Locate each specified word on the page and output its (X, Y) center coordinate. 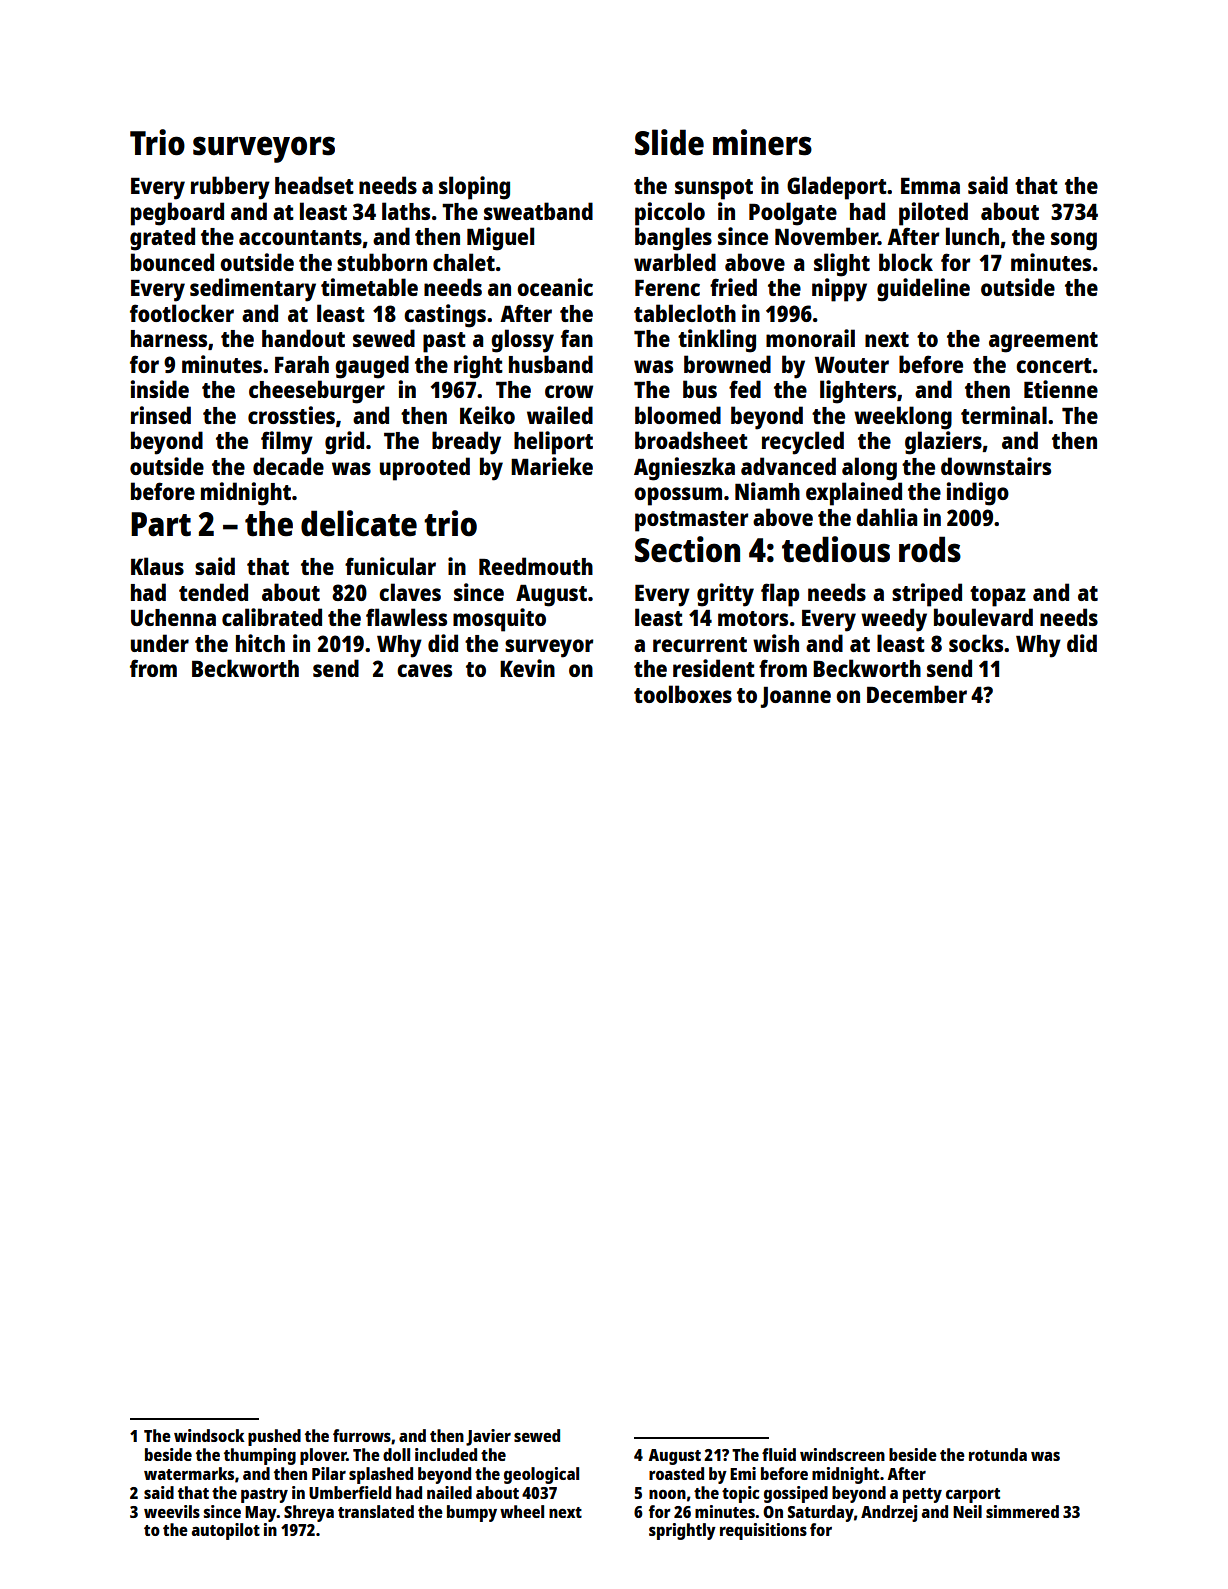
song (1074, 241)
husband (551, 364)
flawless (406, 617)
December (917, 694)
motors (753, 618)
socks (976, 643)
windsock (209, 1435)
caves (424, 670)
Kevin (527, 668)
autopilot (226, 1531)
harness (169, 338)
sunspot (714, 189)
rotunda (998, 1454)
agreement (1043, 342)
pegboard (177, 214)
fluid (779, 1454)
